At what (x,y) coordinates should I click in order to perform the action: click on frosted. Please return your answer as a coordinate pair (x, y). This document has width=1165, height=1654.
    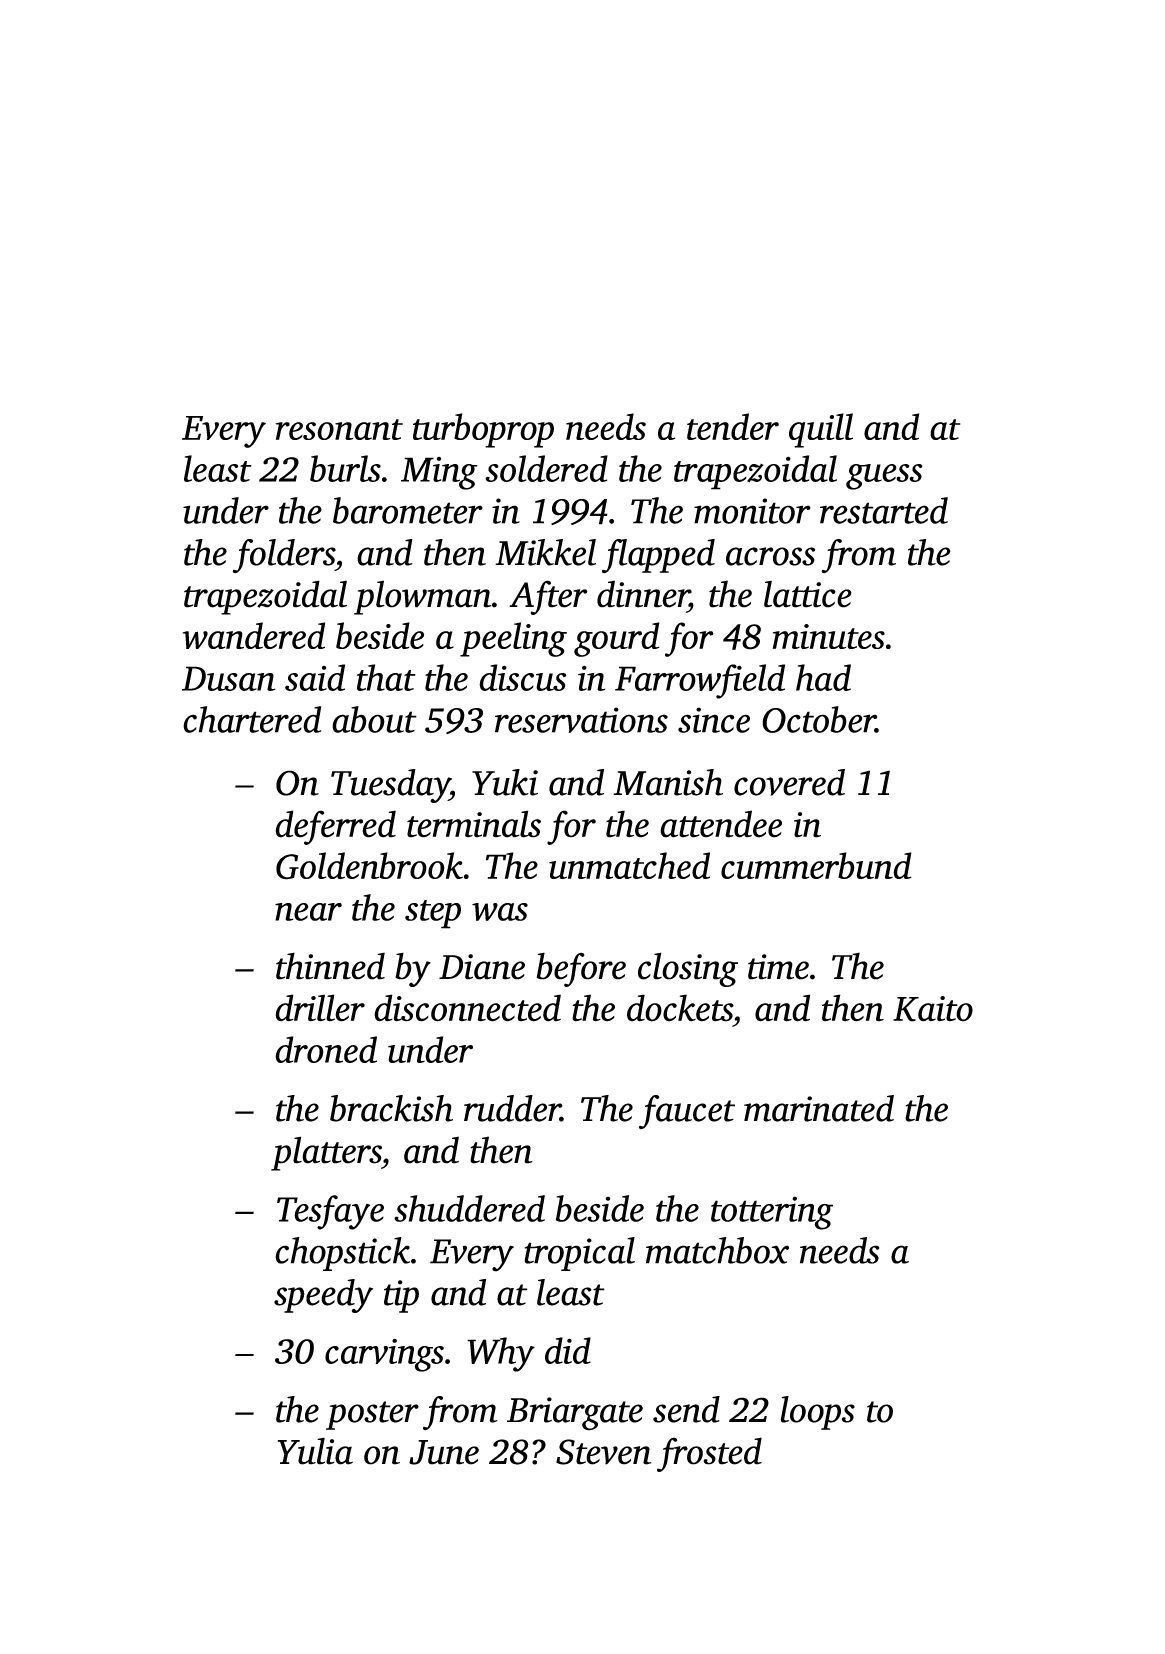
    Looking at the image, I should click on (709, 1454).
